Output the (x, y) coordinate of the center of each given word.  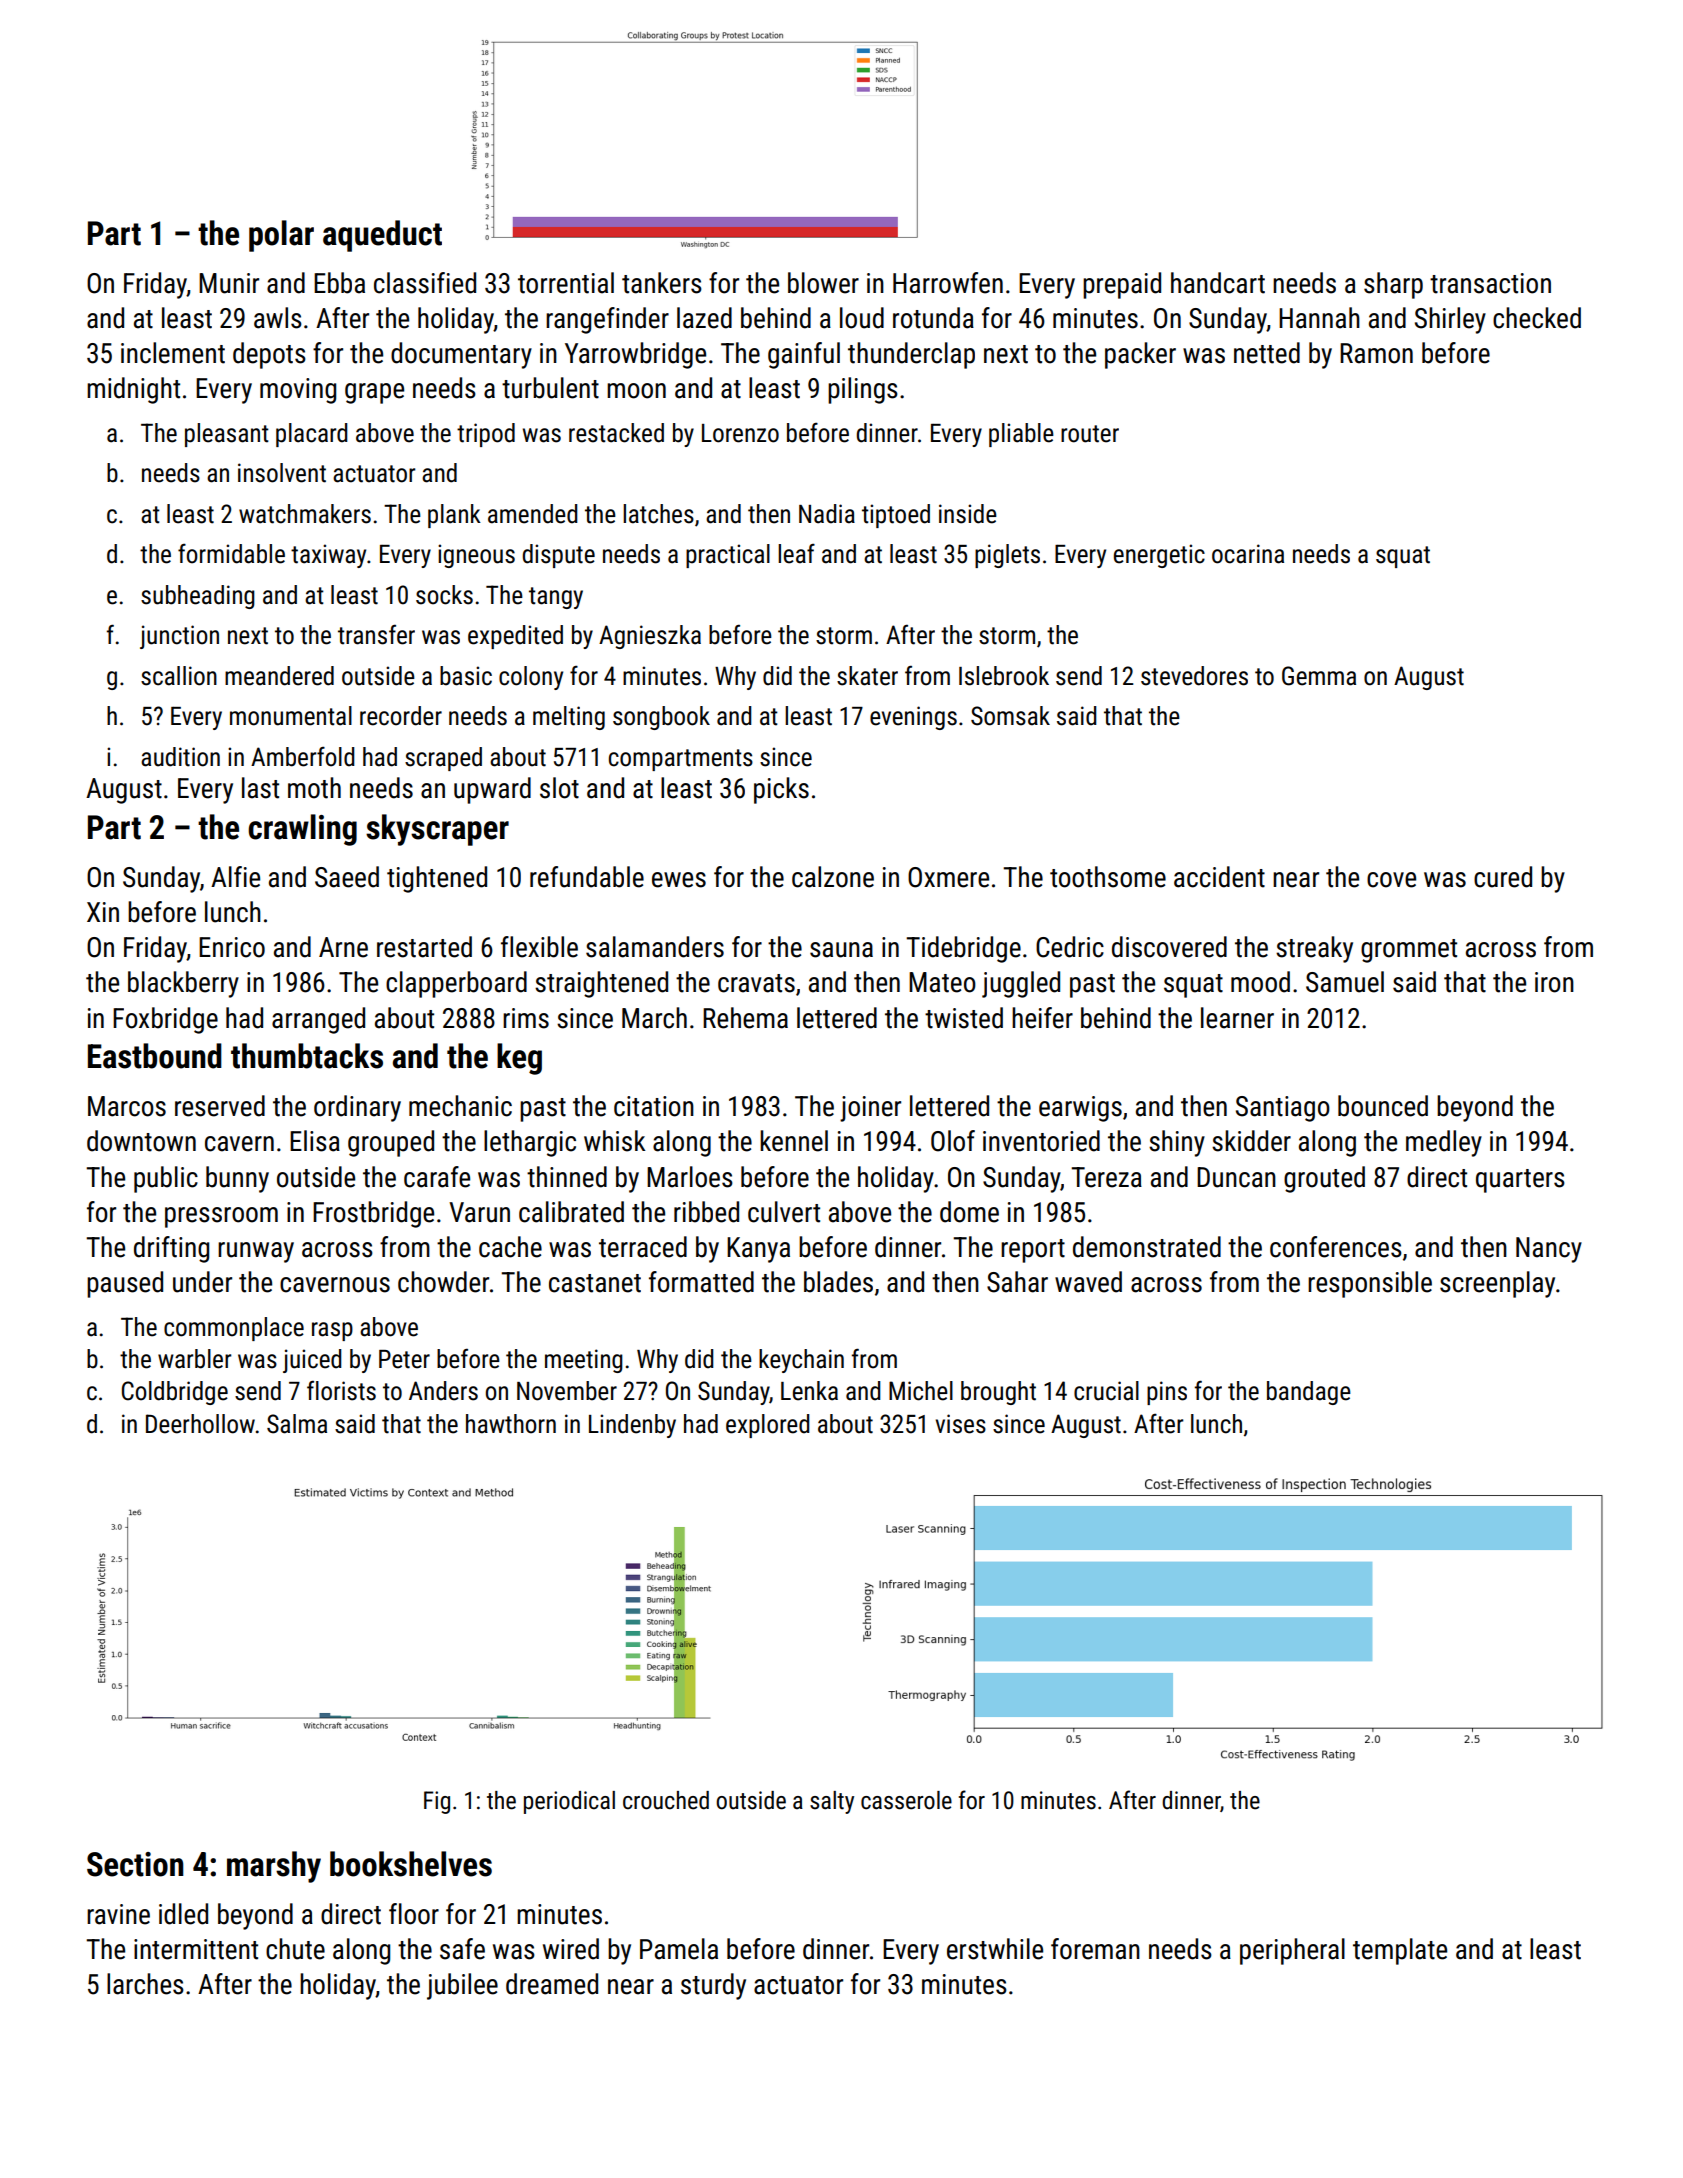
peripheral (1292, 1951)
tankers (662, 283)
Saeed (347, 877)
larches (145, 1984)
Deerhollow (200, 1424)
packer (1140, 355)
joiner (870, 1109)
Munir (229, 283)
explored (768, 1426)
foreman (1095, 1949)
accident (1219, 877)
